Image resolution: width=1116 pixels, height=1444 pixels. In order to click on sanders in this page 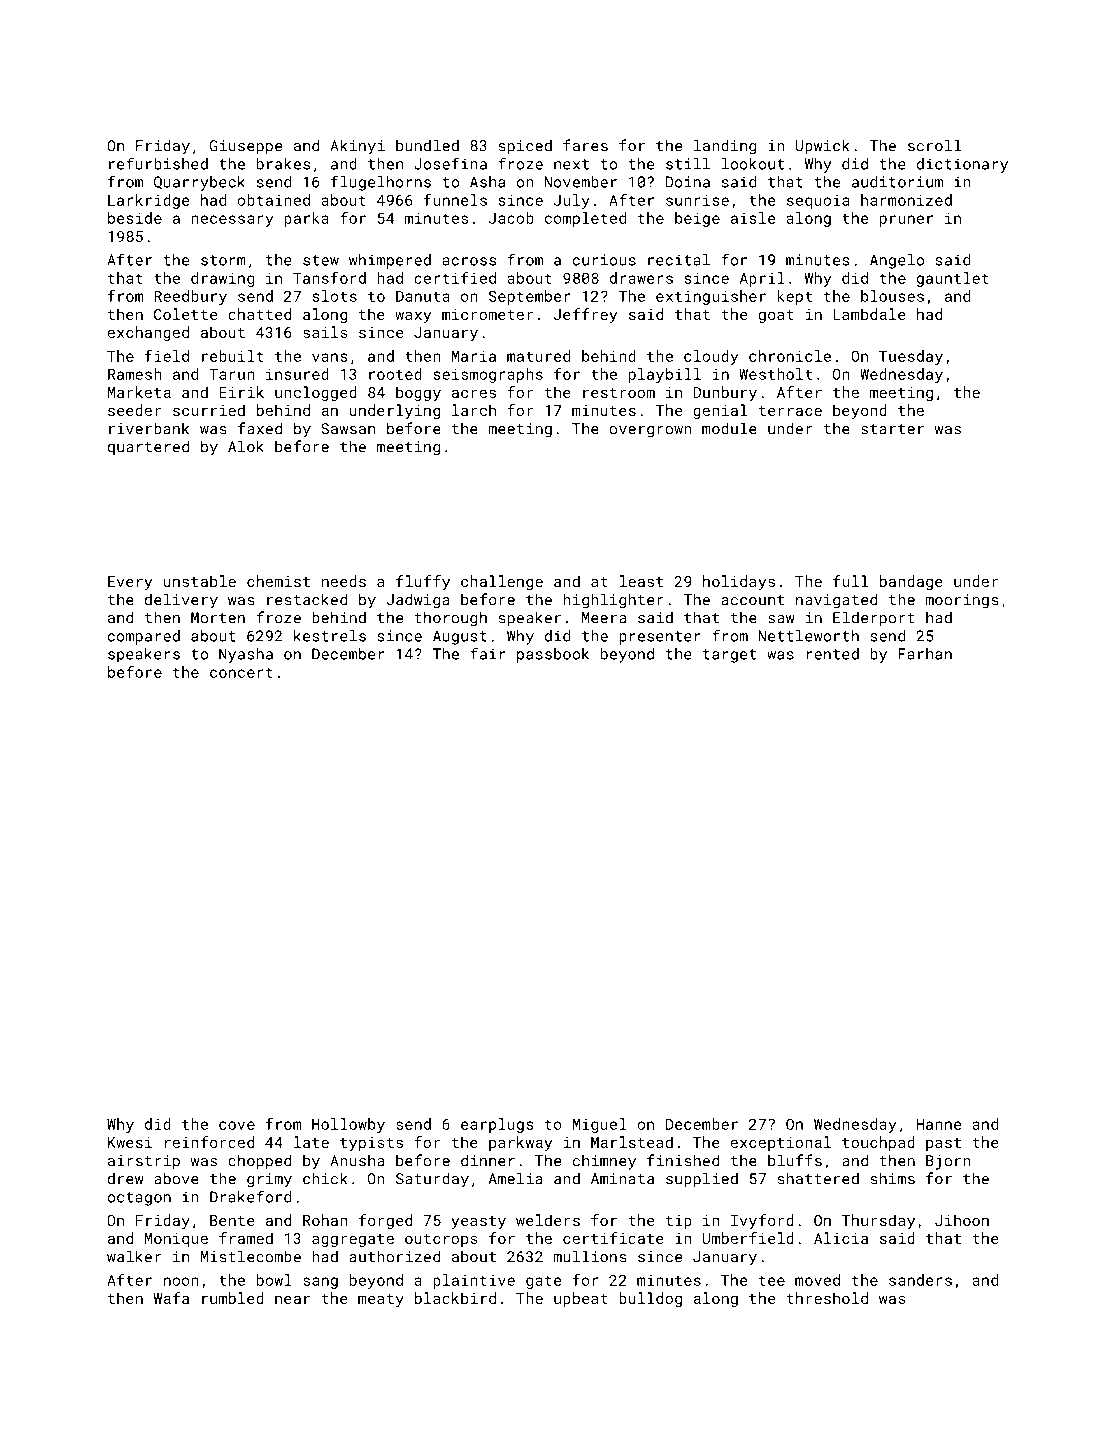, I will do `click(920, 1280)`.
